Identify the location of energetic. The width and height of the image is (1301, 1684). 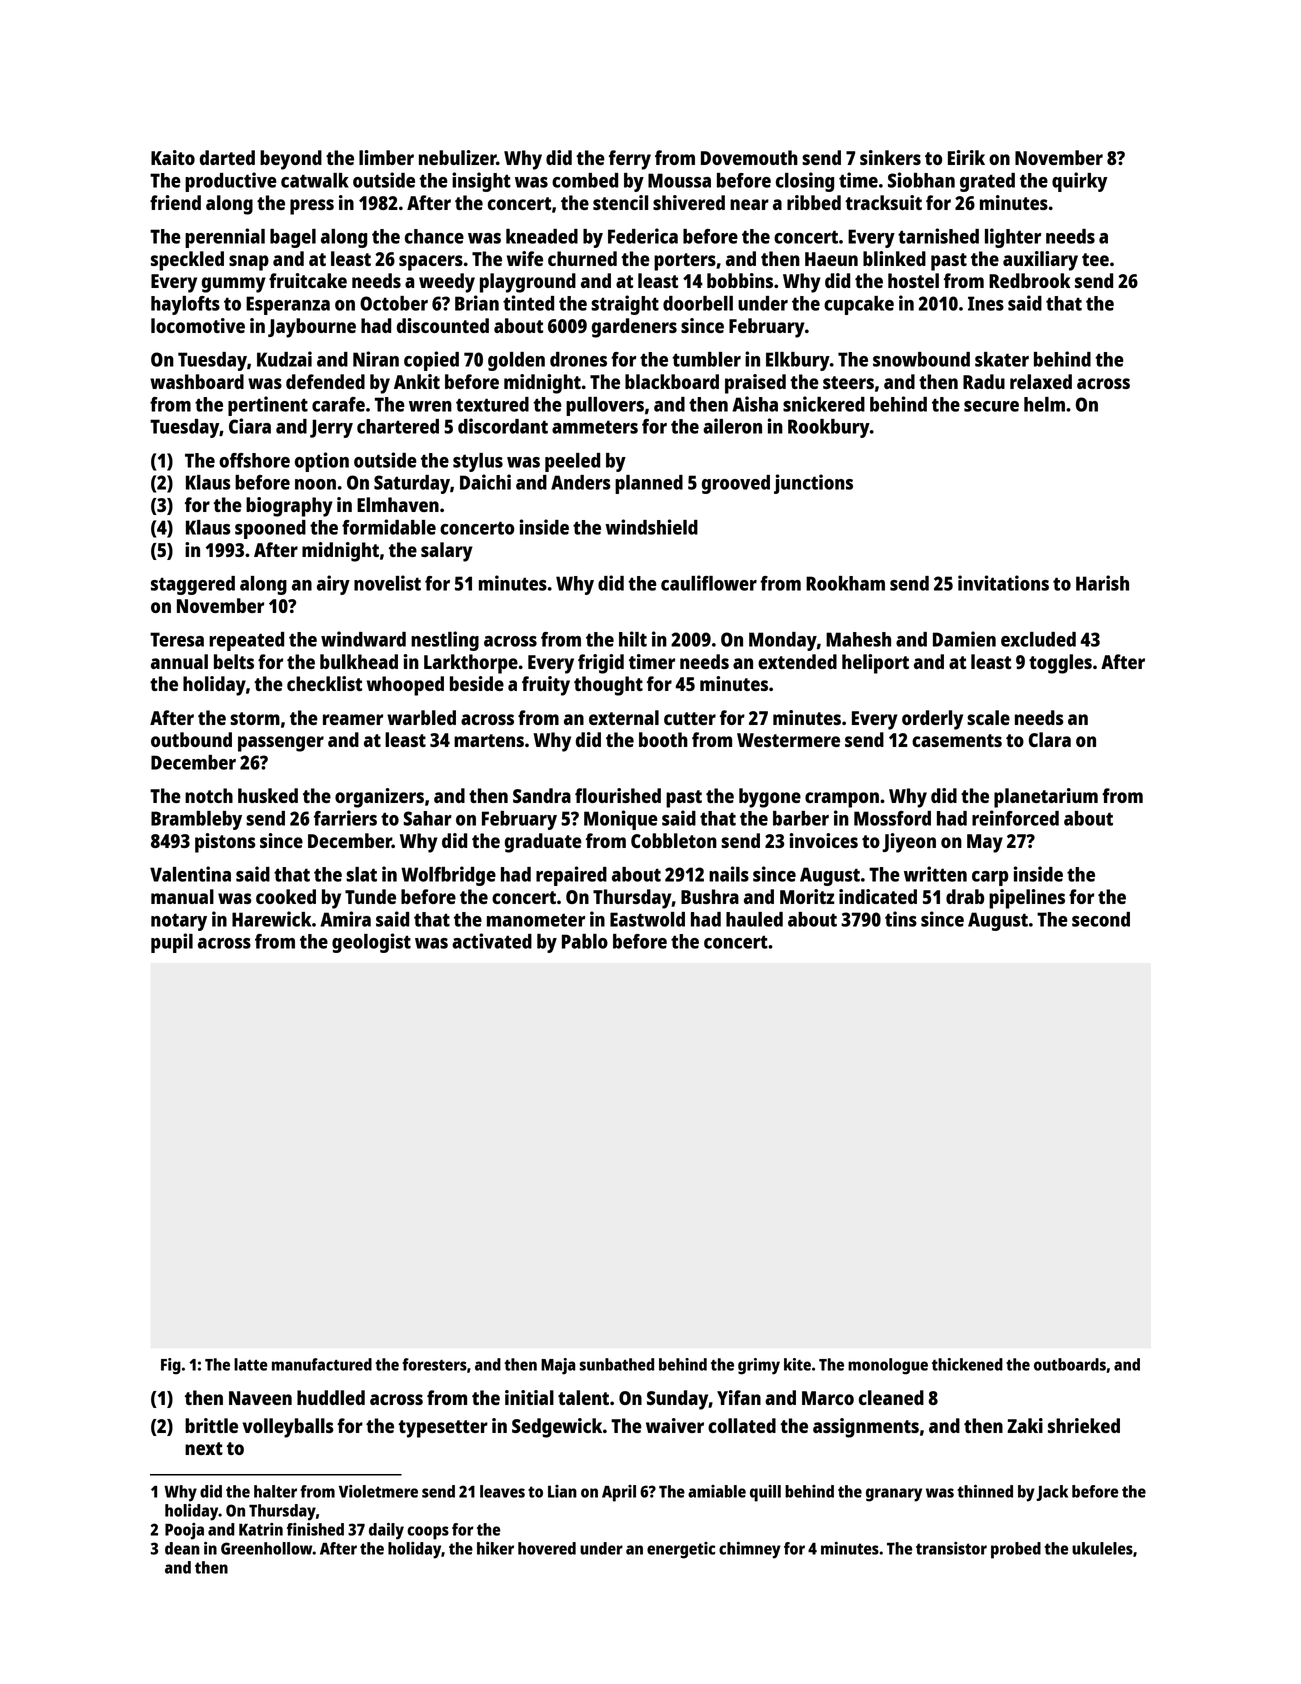
(681, 1550).
